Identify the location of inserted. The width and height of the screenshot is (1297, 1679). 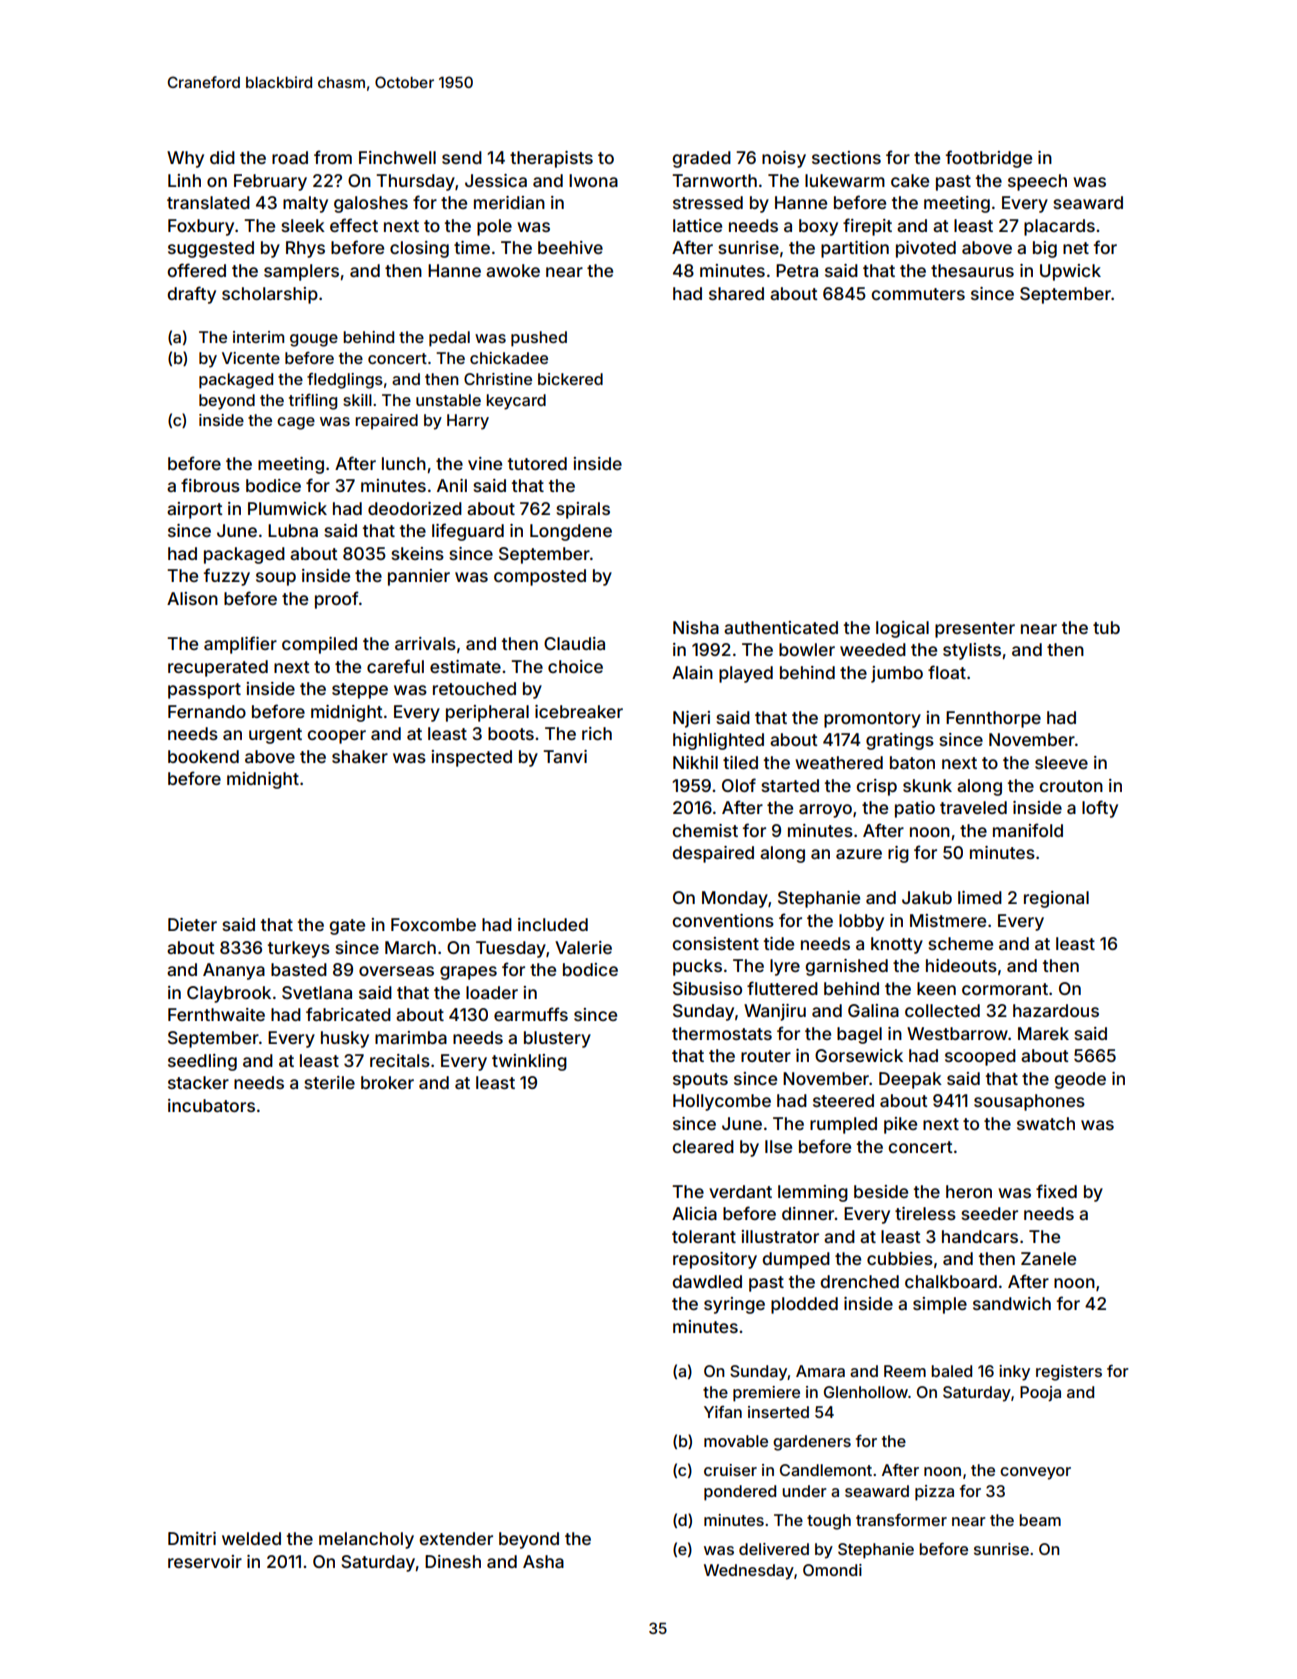
(778, 1412).
